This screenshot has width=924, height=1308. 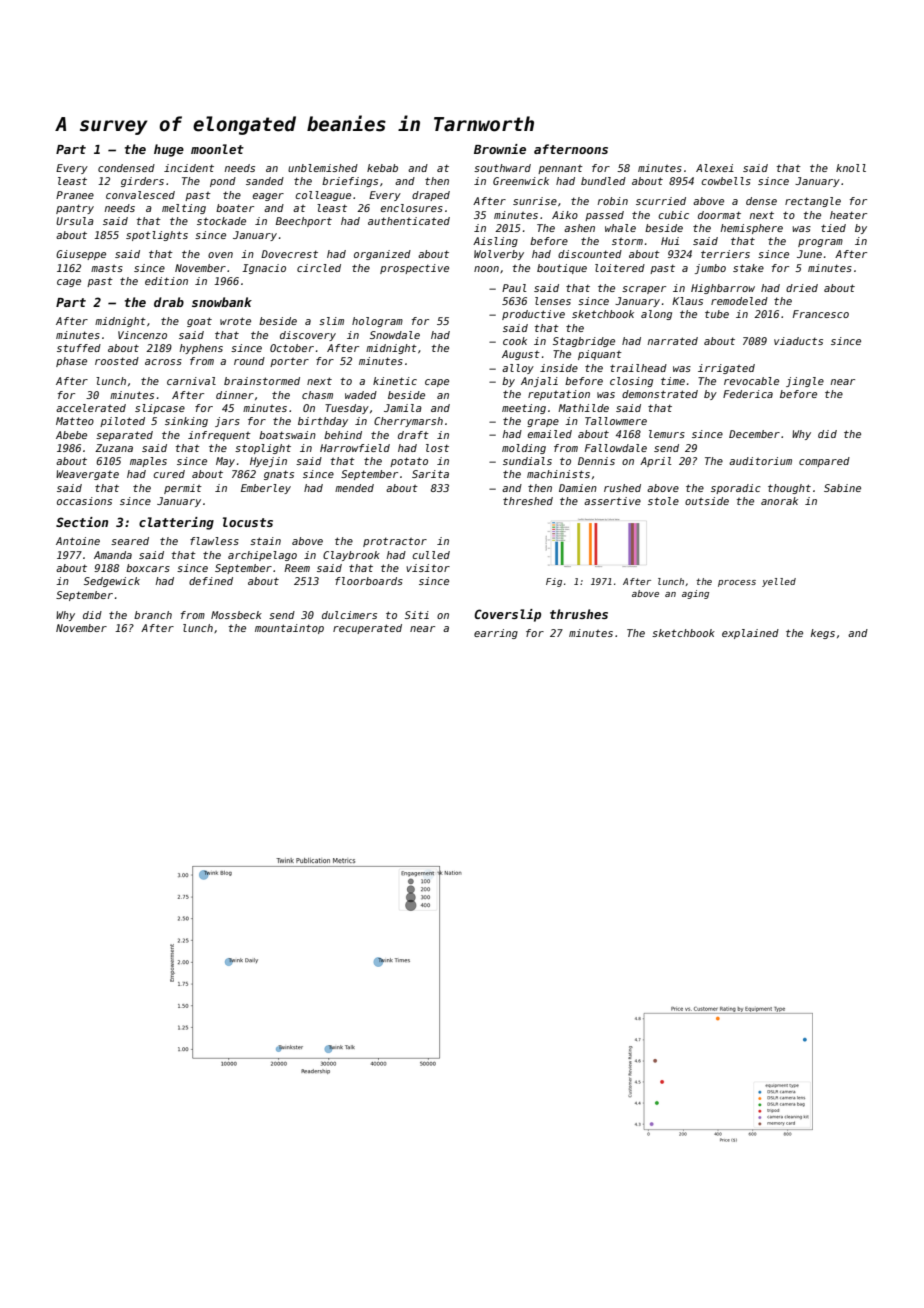 I want to click on narrated, so click(x=673, y=341).
